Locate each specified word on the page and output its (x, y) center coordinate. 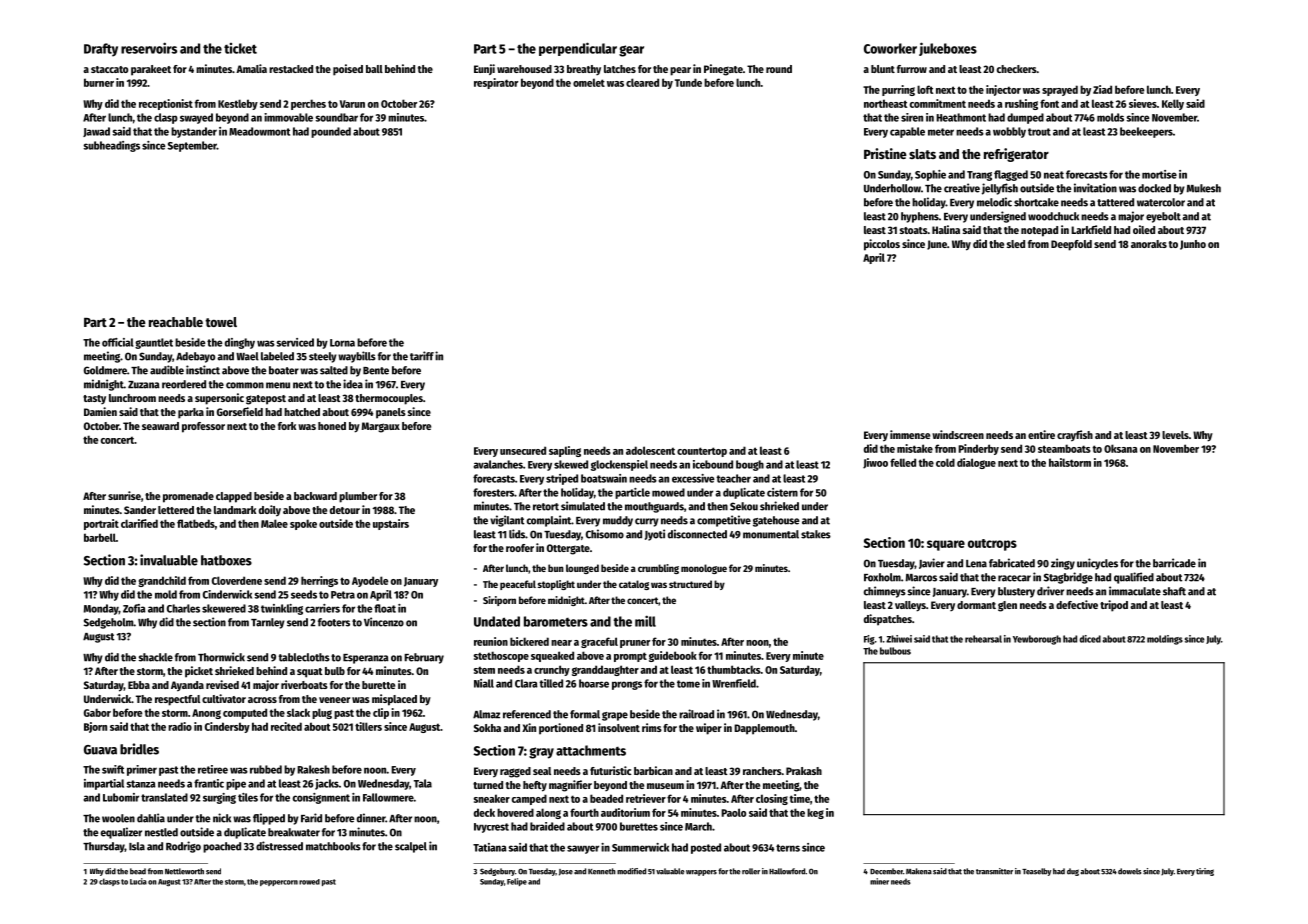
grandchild (162, 581)
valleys (910, 606)
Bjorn (95, 727)
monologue (704, 569)
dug (1073, 872)
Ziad (1102, 89)
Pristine (885, 153)
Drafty (101, 50)
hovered (515, 812)
